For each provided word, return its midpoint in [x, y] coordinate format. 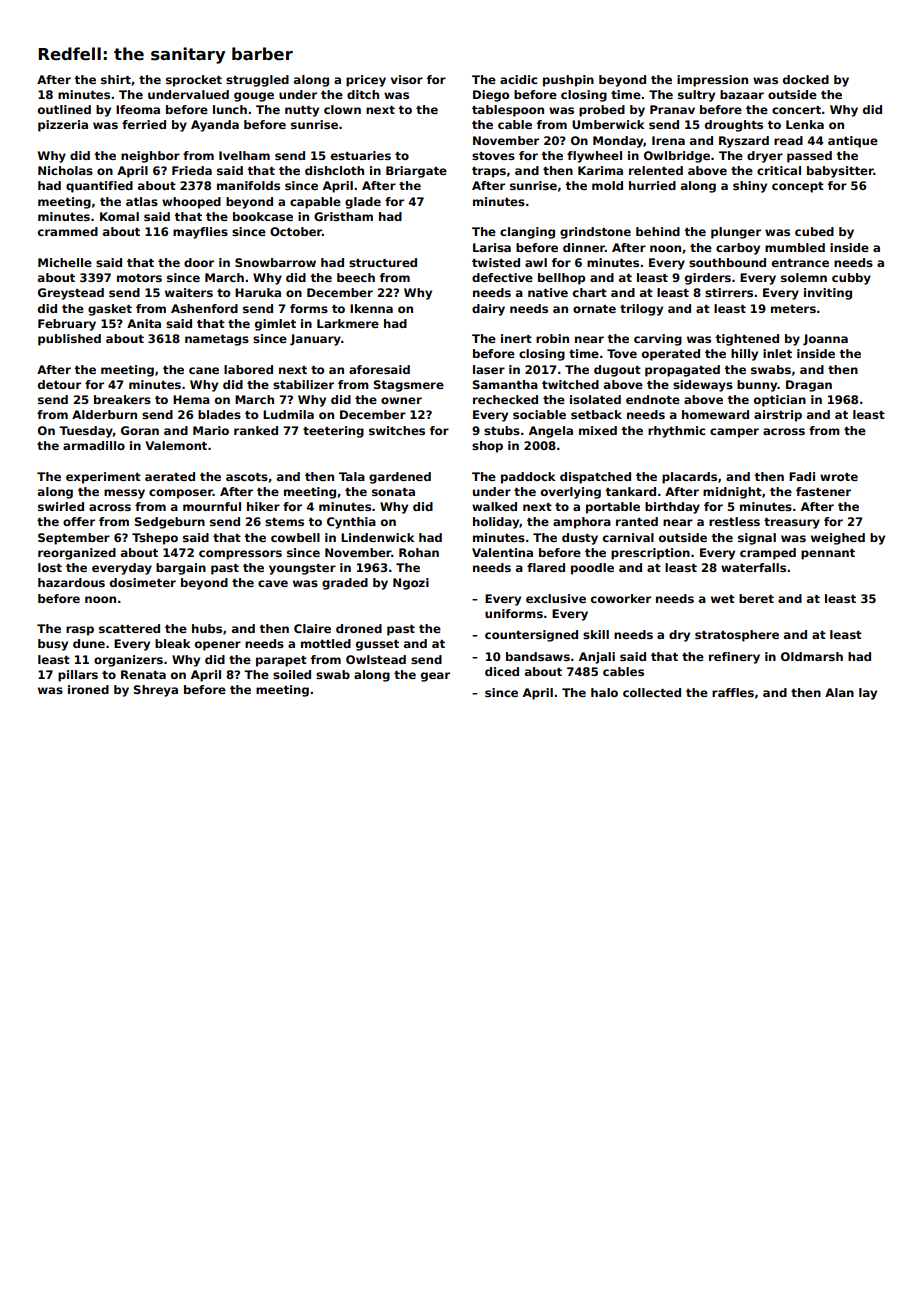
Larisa [492, 247]
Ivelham [244, 155]
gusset [377, 645]
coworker [621, 598]
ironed [88, 689]
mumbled [795, 247]
